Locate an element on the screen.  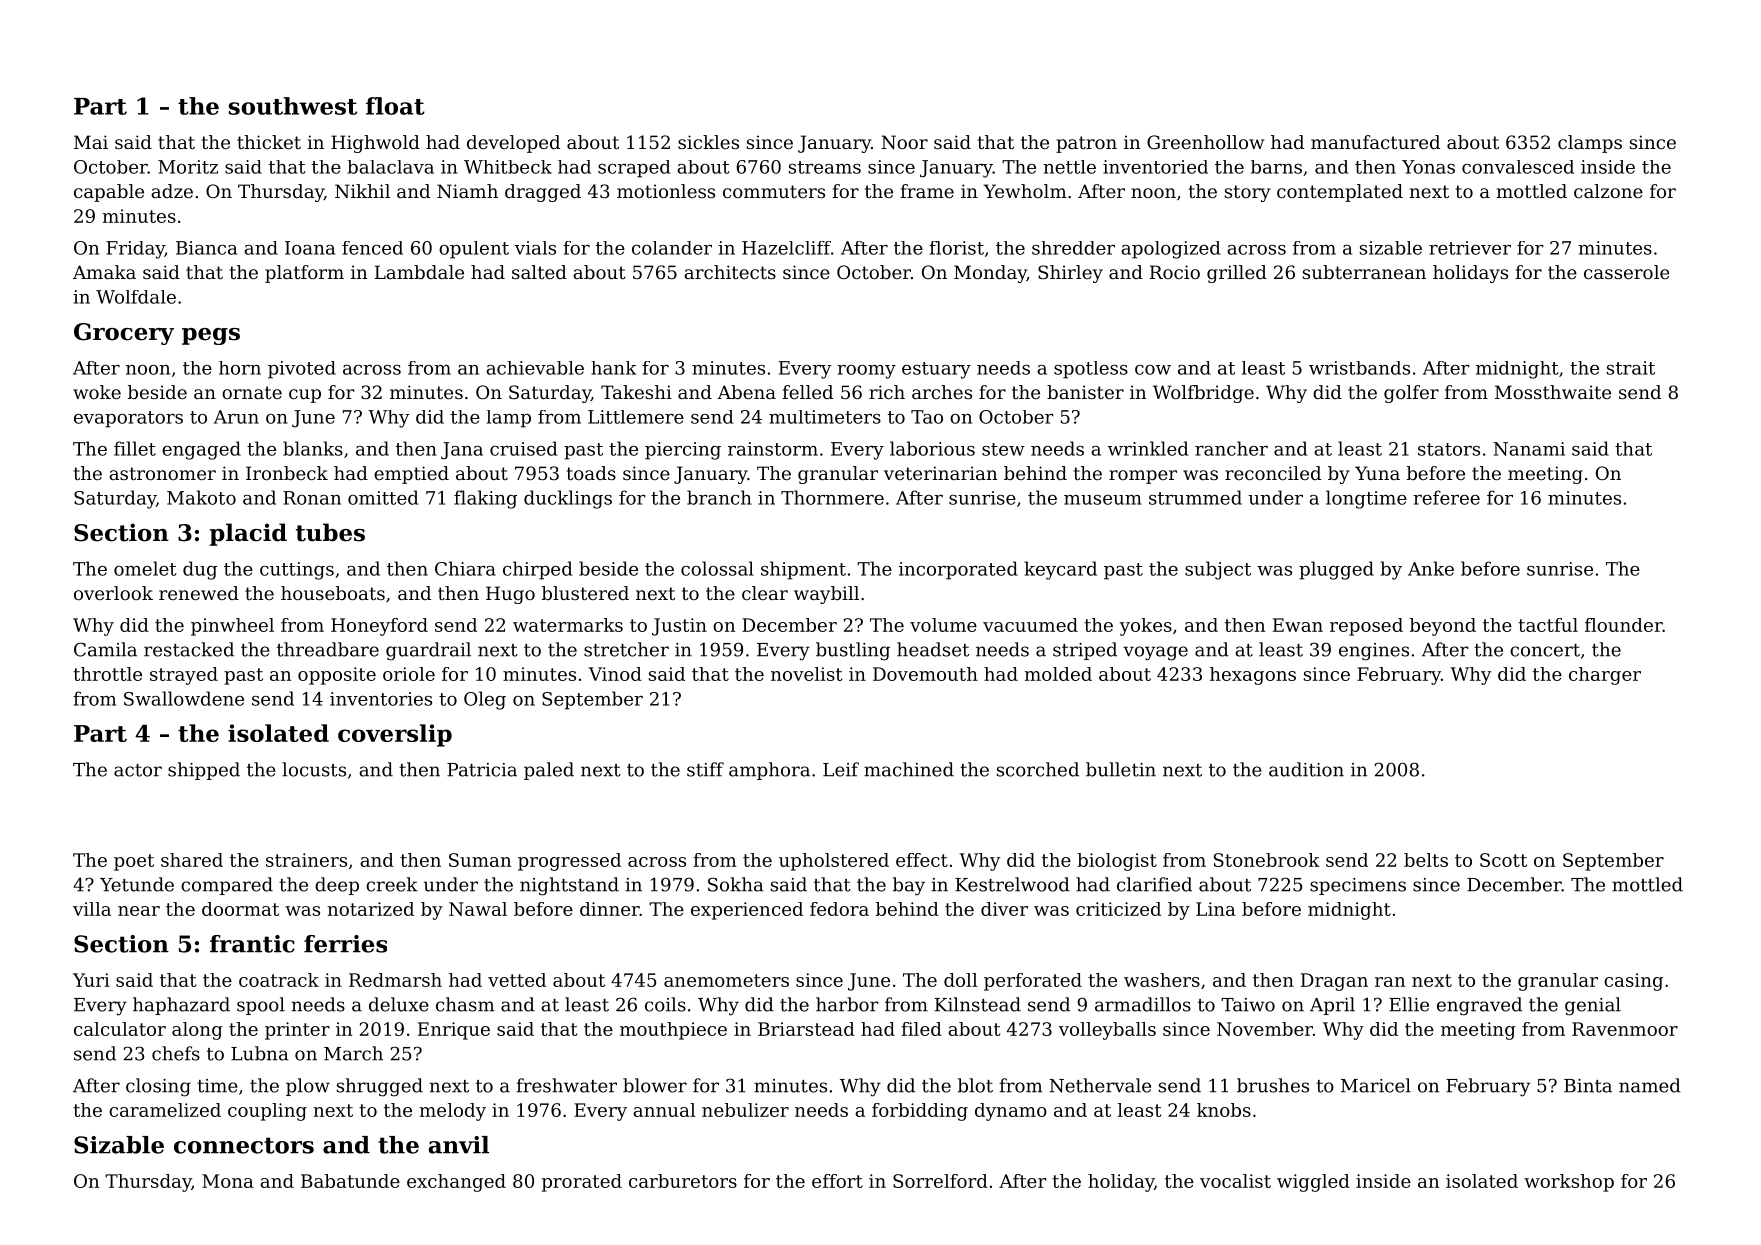
Mona is located at coordinates (228, 1181).
